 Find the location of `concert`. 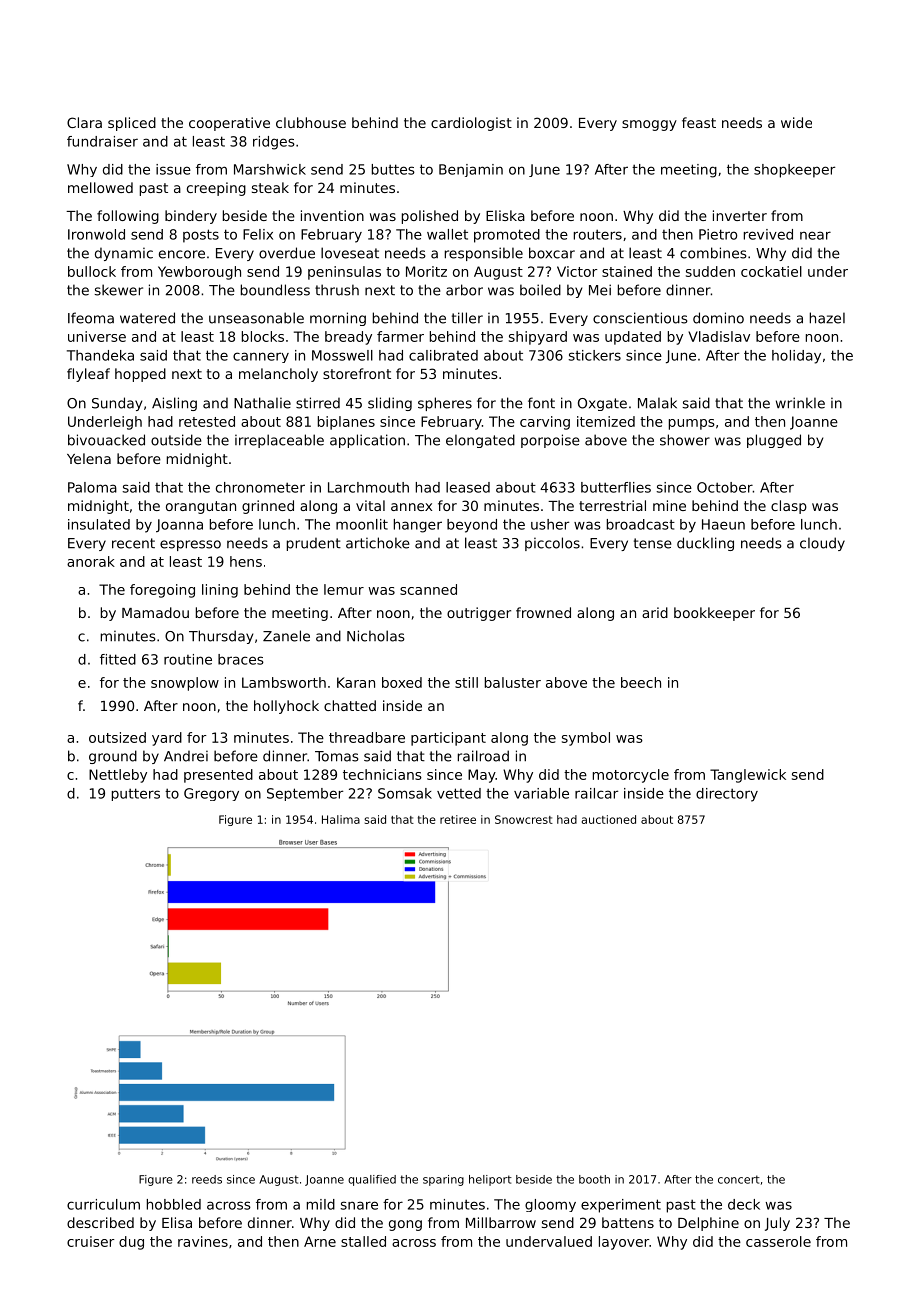

concert is located at coordinates (739, 1179).
